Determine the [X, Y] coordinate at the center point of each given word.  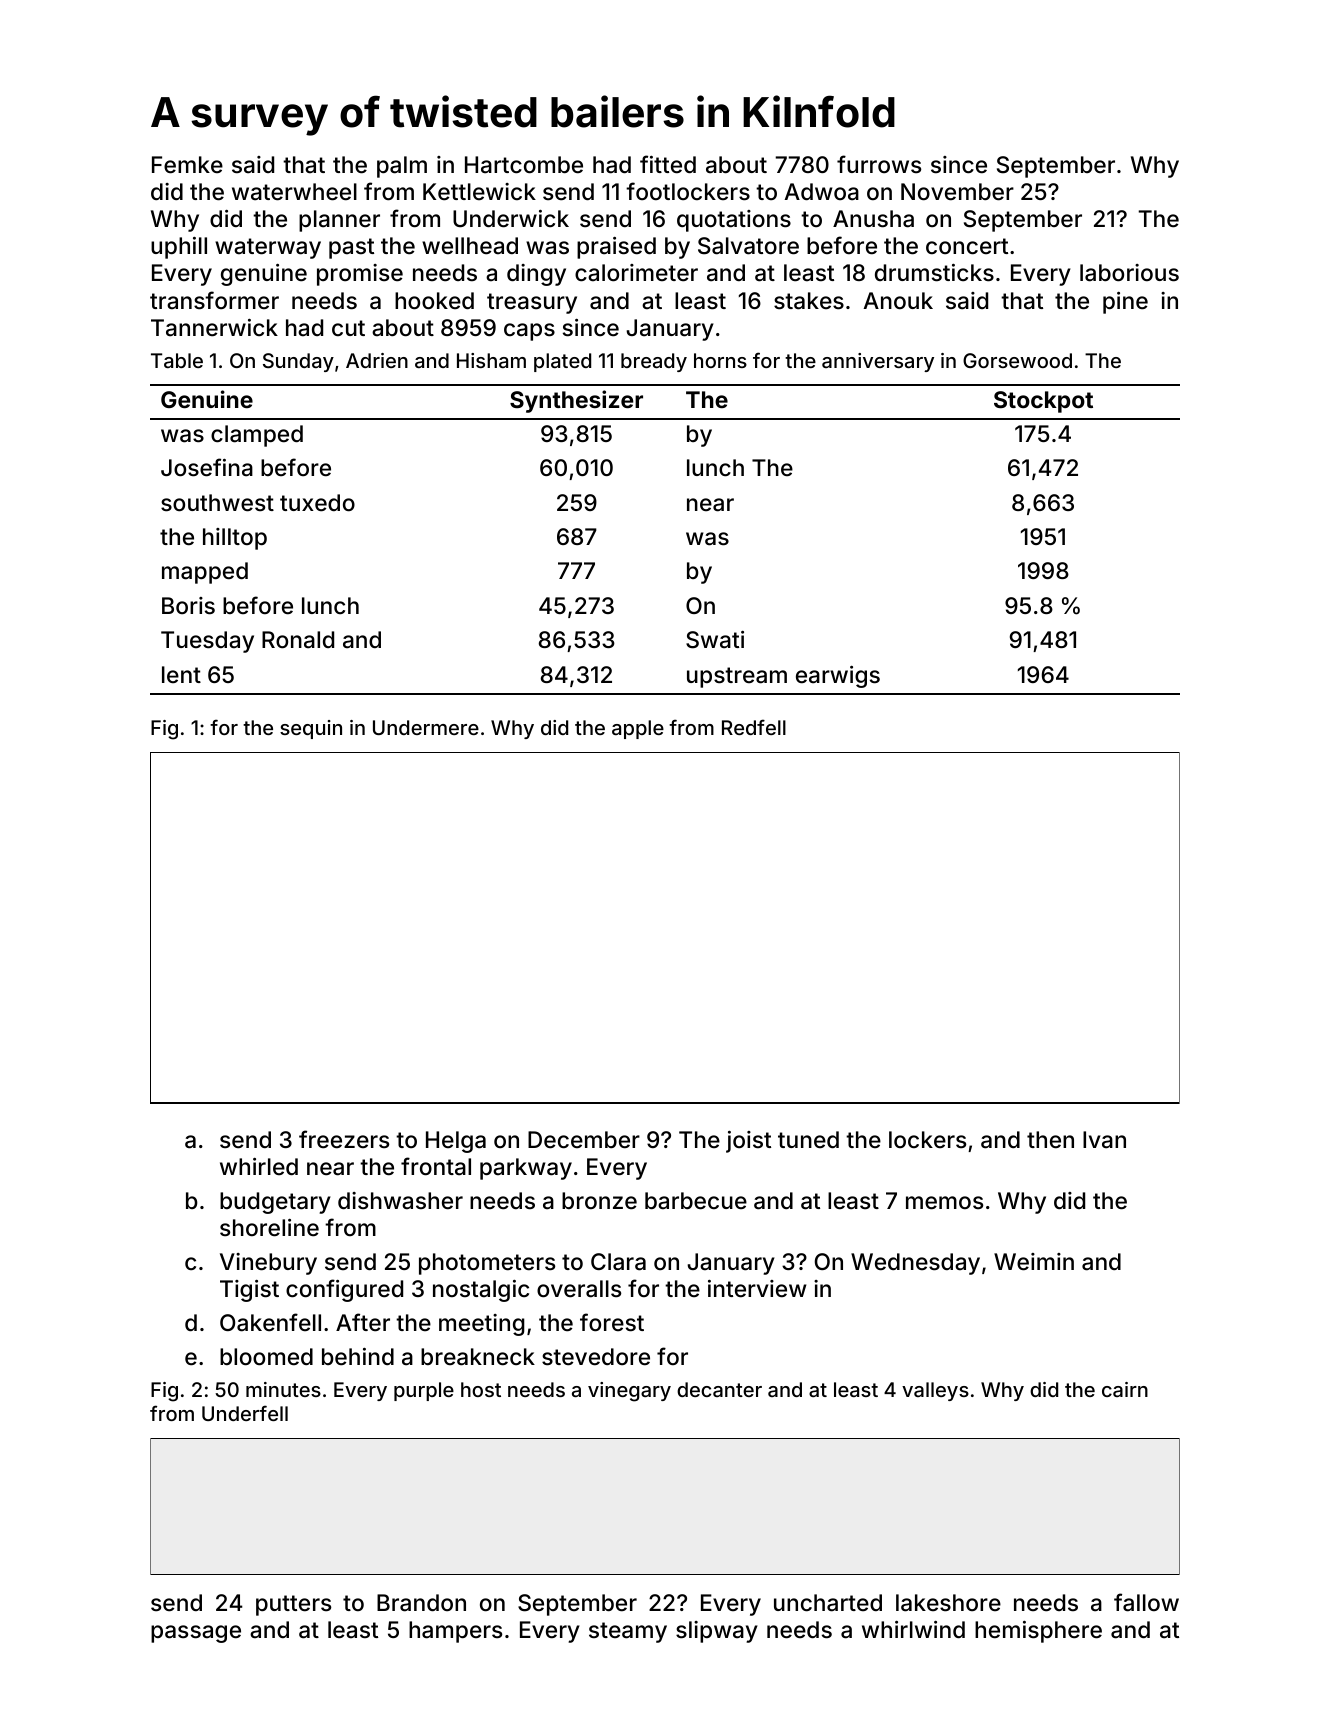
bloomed [266, 1357]
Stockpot [1043, 402]
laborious [1129, 273]
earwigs [838, 677]
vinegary [629, 1392]
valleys [935, 1391]
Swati [715, 640]
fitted [668, 164]
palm [402, 167]
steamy [628, 1632]
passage [196, 1634]
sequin [311, 729]
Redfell [754, 727]
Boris [188, 606]
